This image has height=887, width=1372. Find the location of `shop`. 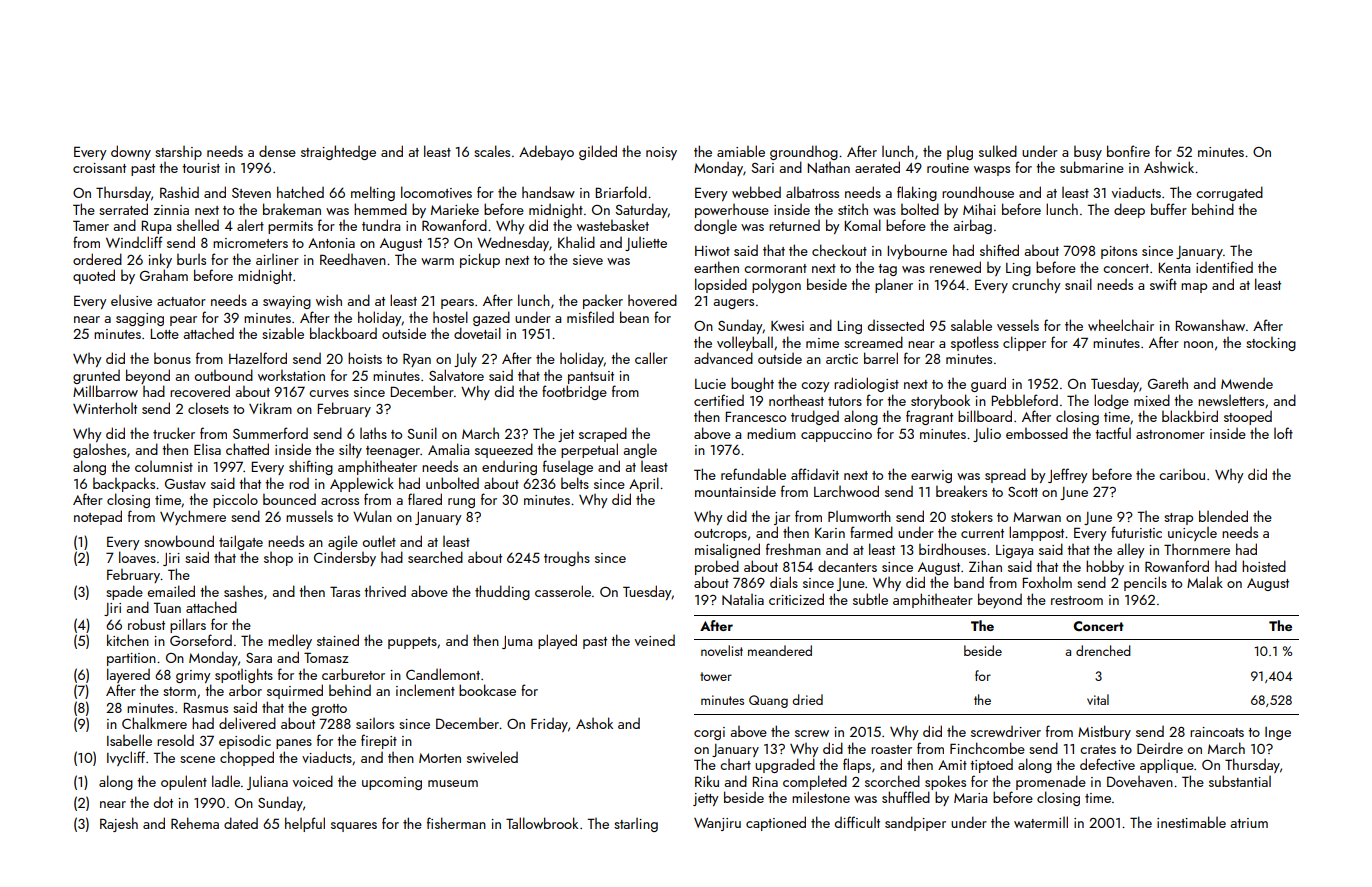

shop is located at coordinates (278, 559).
